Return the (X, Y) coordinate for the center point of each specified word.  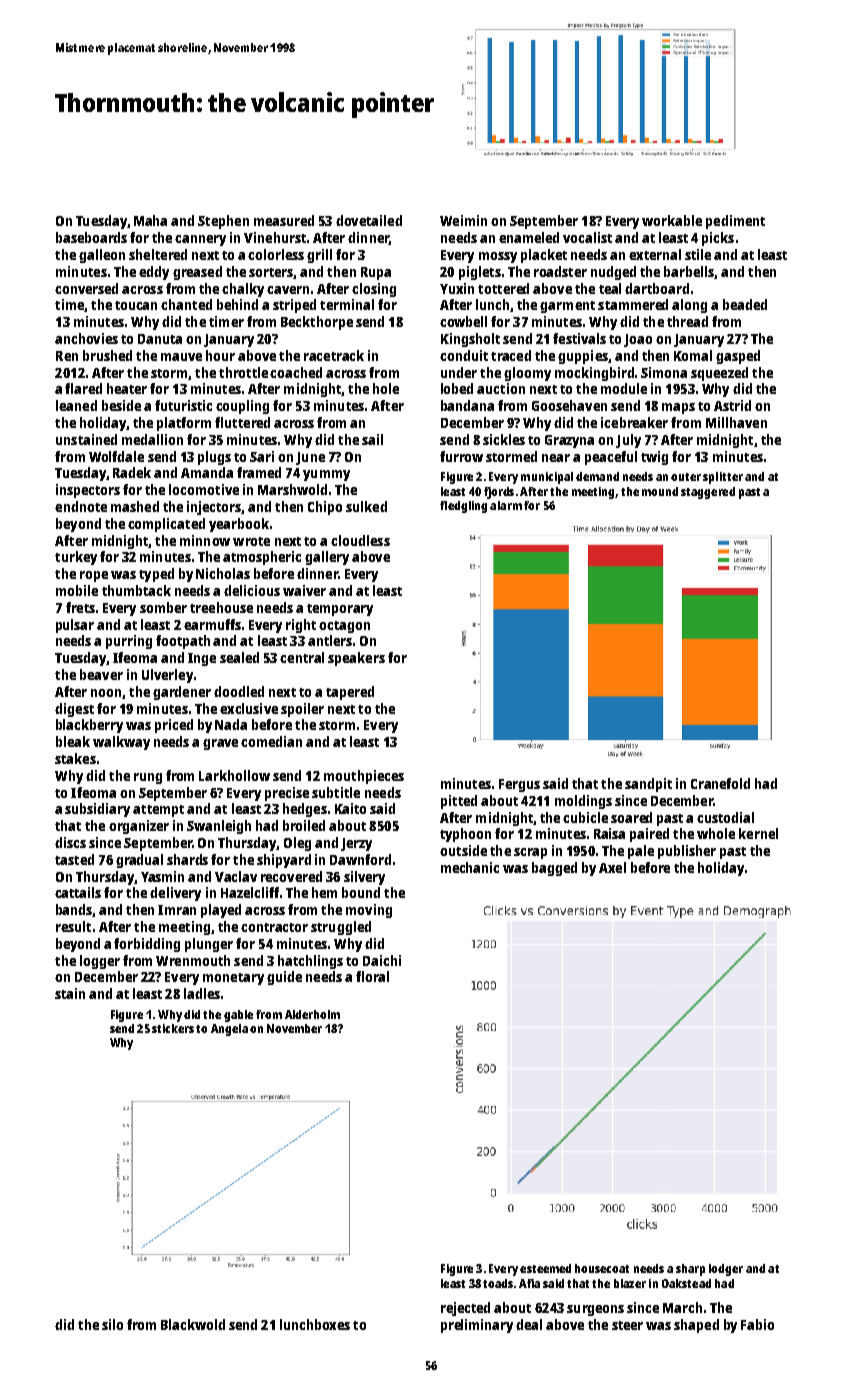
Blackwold (193, 1324)
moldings (583, 802)
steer (627, 1325)
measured (284, 220)
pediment (735, 222)
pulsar (75, 626)
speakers (356, 659)
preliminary (477, 1326)
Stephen (223, 222)
